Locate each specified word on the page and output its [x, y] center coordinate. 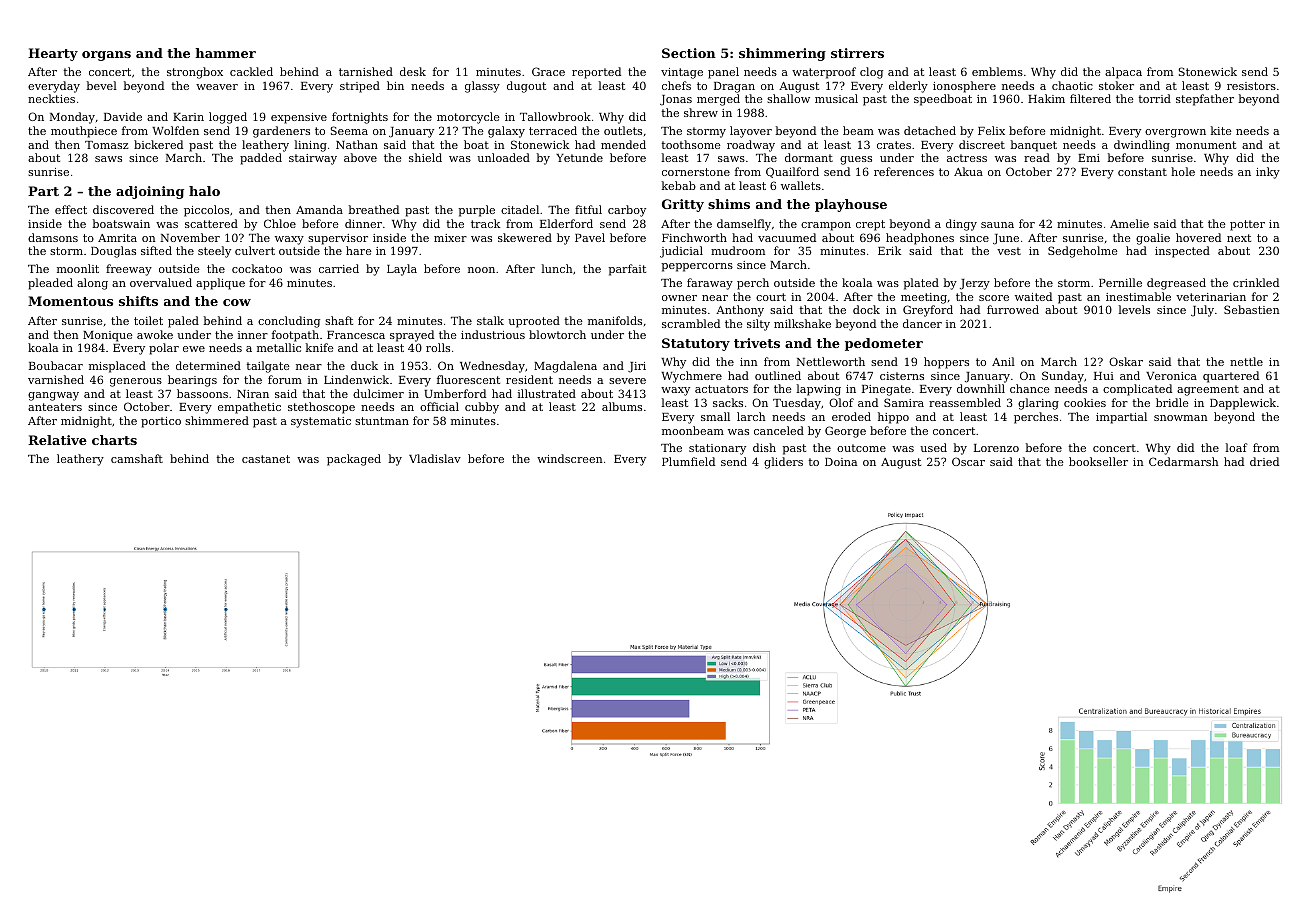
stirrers [857, 53]
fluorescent [468, 379]
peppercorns [697, 267]
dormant [809, 157]
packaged [354, 460]
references [904, 171]
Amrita [117, 238]
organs [106, 56]
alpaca [1123, 73]
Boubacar [56, 365]
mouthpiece [84, 132]
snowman [1181, 418]
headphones [920, 239]
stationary [717, 449]
